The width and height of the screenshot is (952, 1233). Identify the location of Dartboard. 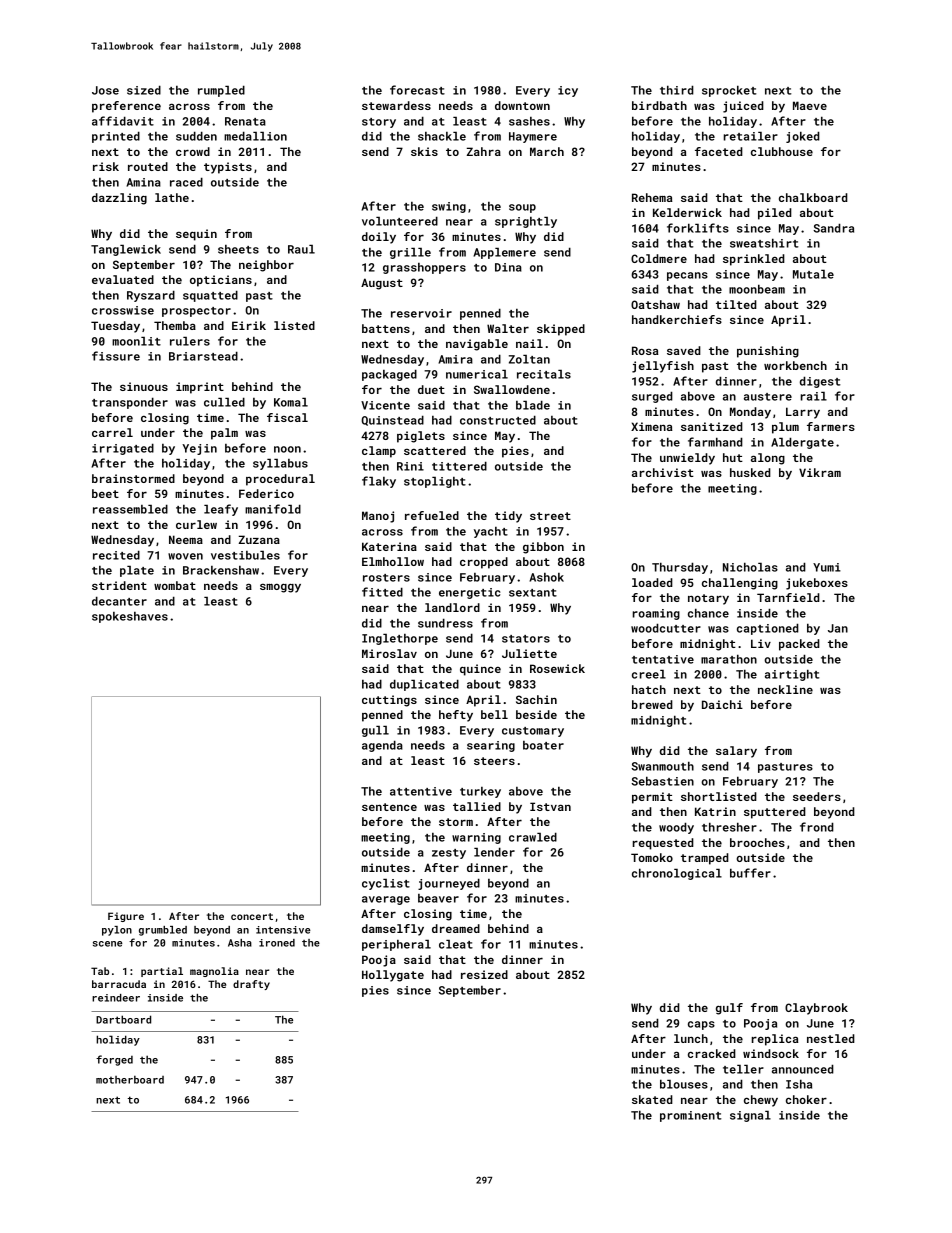
(123, 1019).
